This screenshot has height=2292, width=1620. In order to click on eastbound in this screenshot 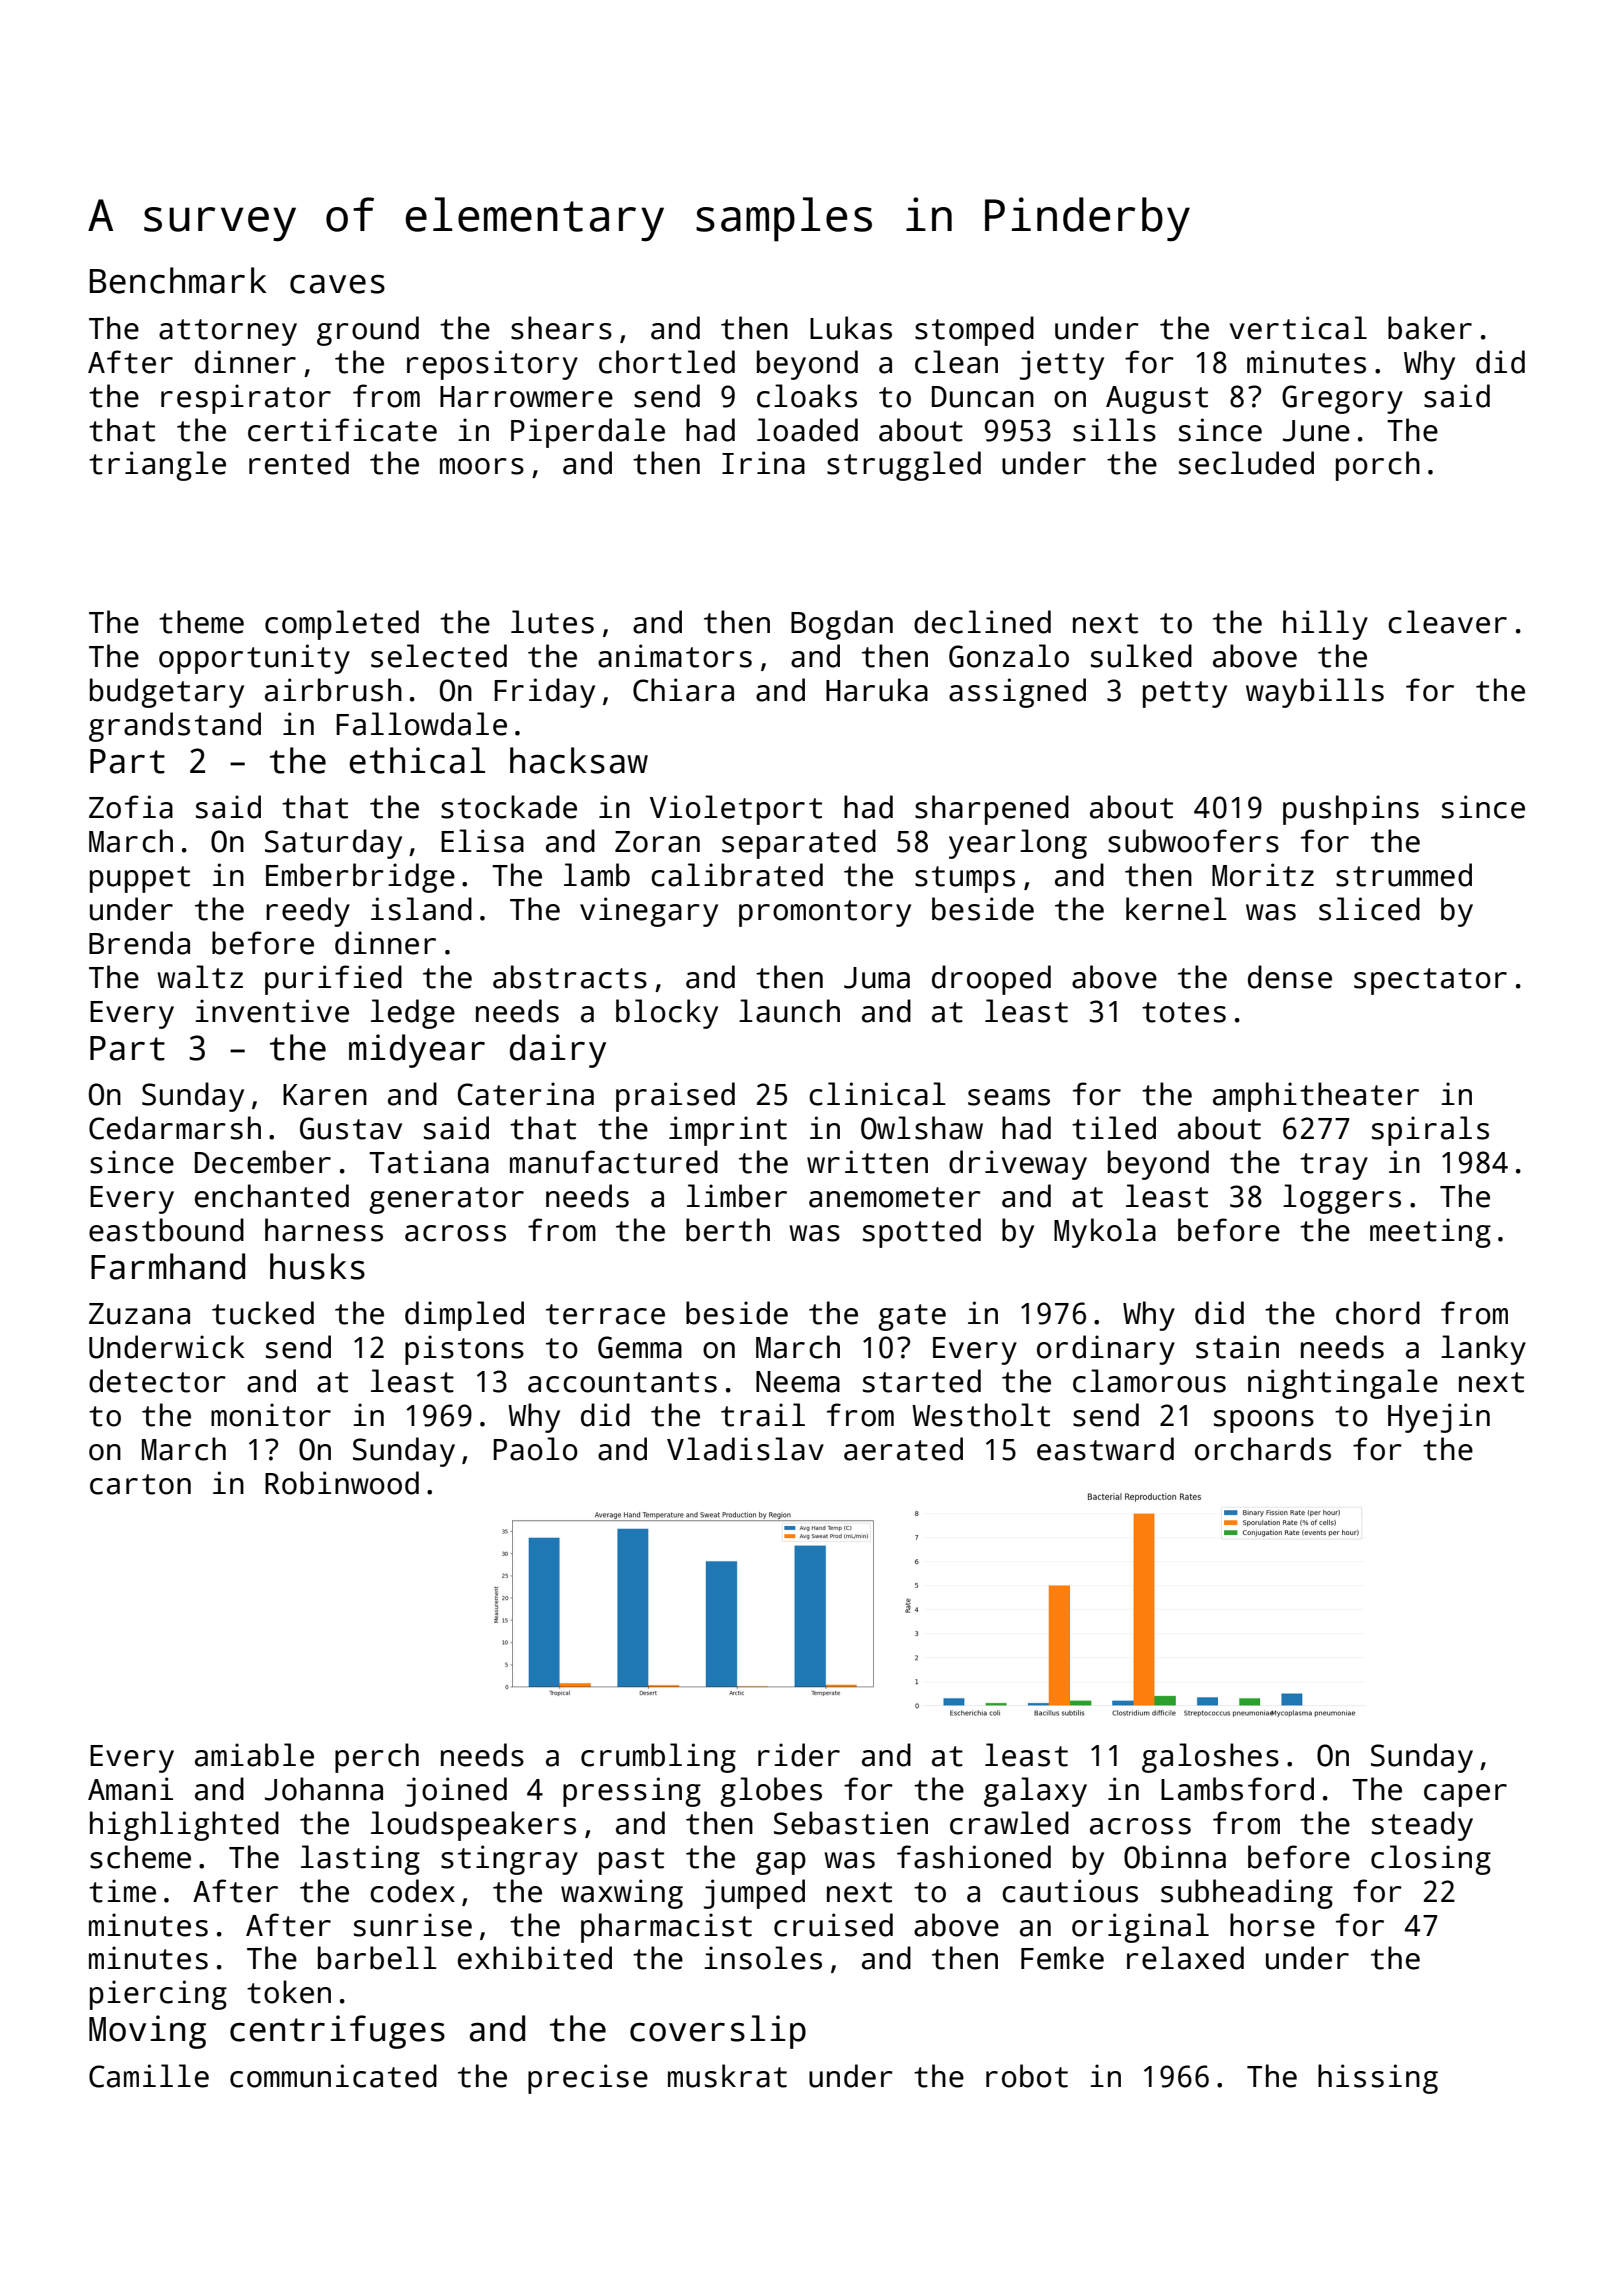, I will do `click(166, 1230)`.
